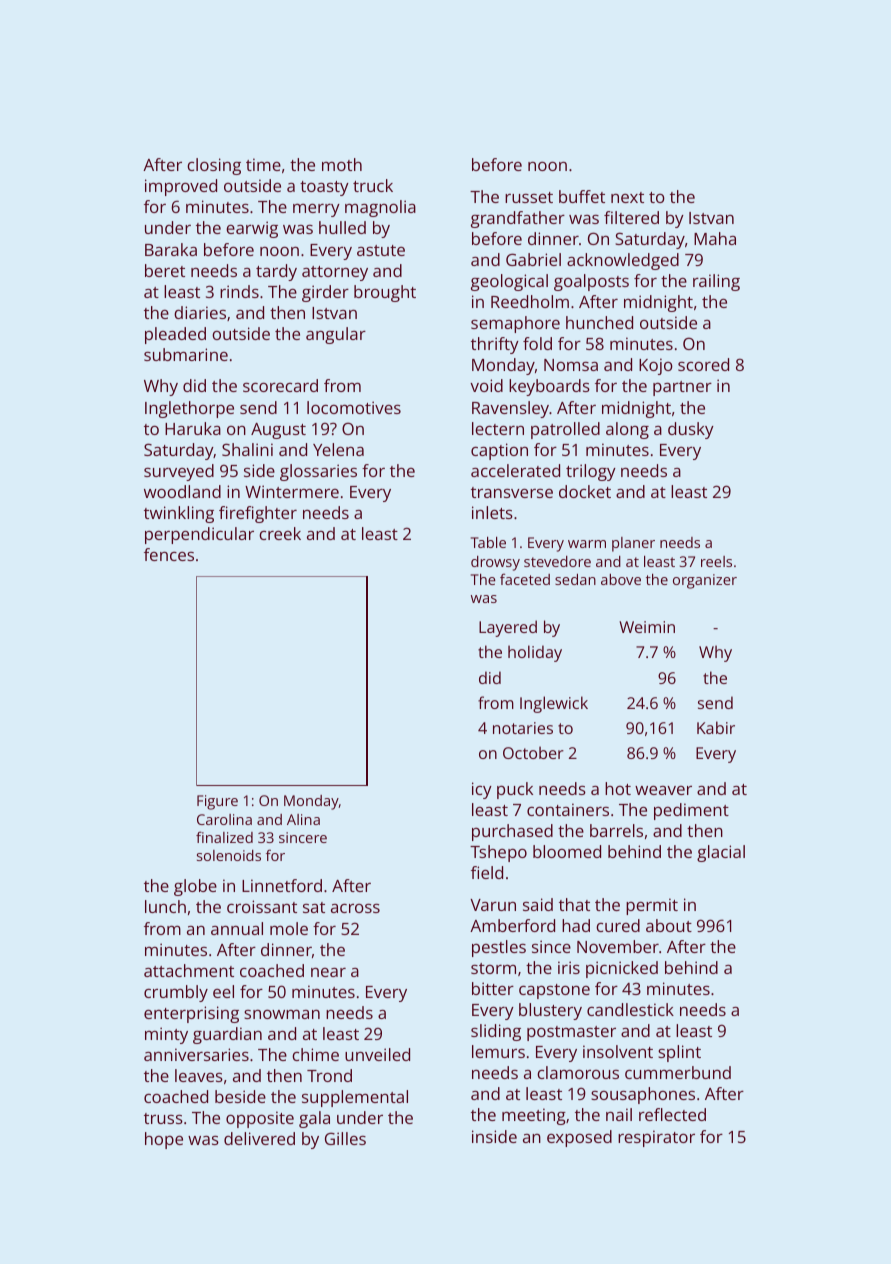 This page has width=891, height=1264. What do you see at coordinates (342, 164) in the page?
I see `moth` at bounding box center [342, 164].
